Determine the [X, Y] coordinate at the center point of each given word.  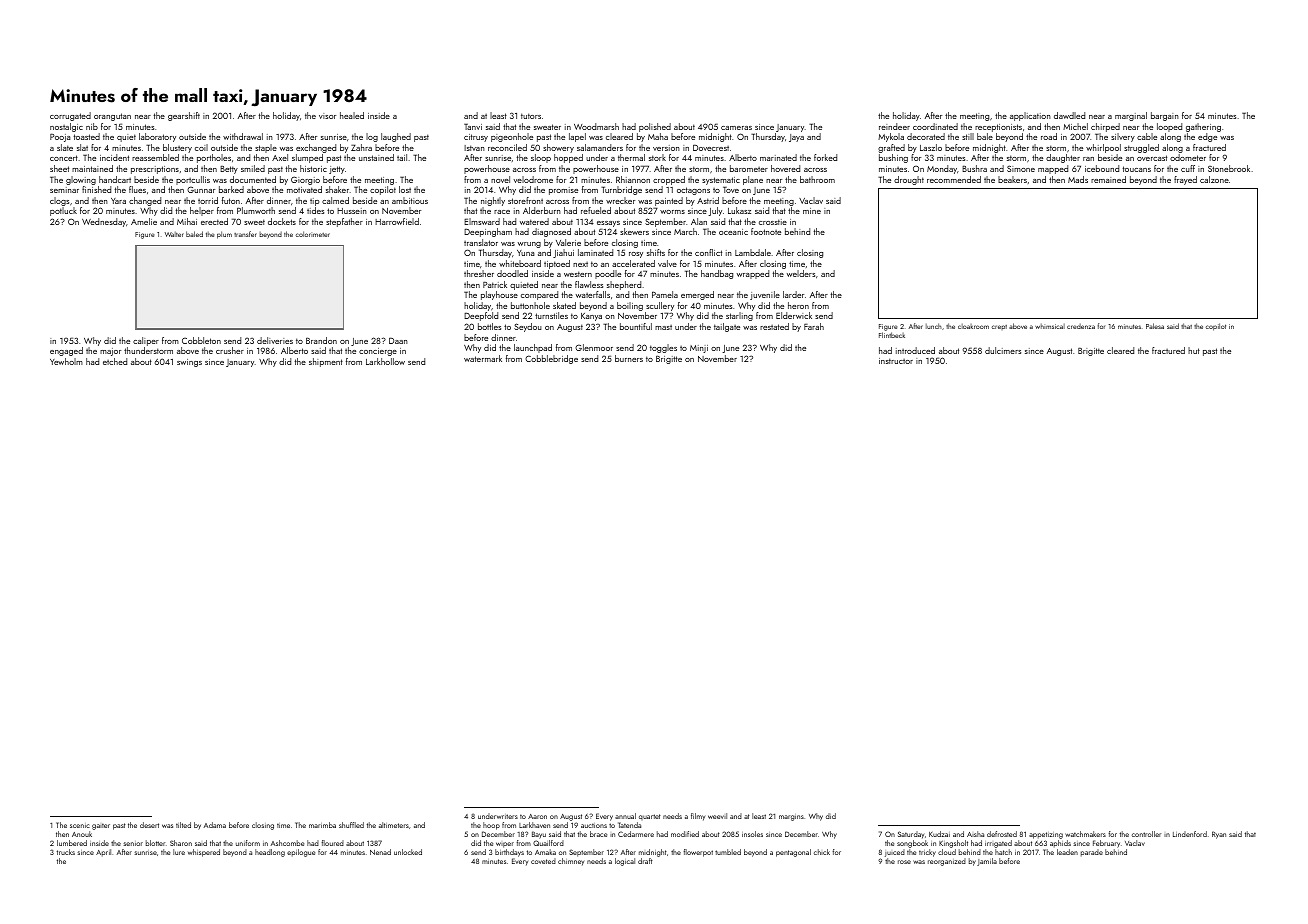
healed [352, 115]
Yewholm [66, 361]
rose [904, 862]
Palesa [1155, 326]
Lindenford [1190, 834]
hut [1194, 350]
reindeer [894, 126]
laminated [595, 252]
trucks [66, 852]
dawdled [1069, 115]
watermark [483, 358]
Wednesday [104, 222]
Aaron [537, 816]
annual [625, 816]
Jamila [987, 862]
